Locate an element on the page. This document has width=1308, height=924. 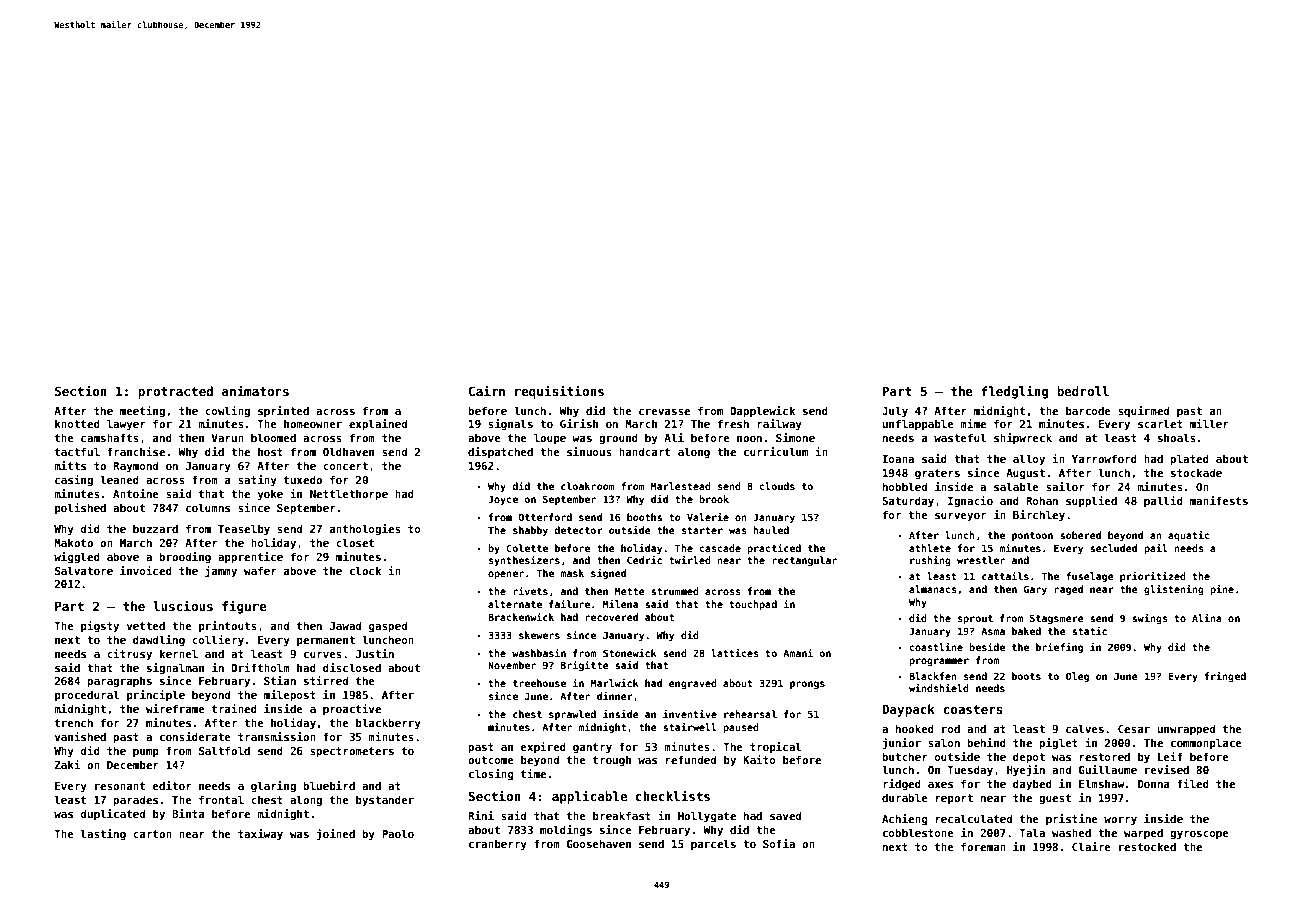
printouts is located at coordinates (228, 626).
